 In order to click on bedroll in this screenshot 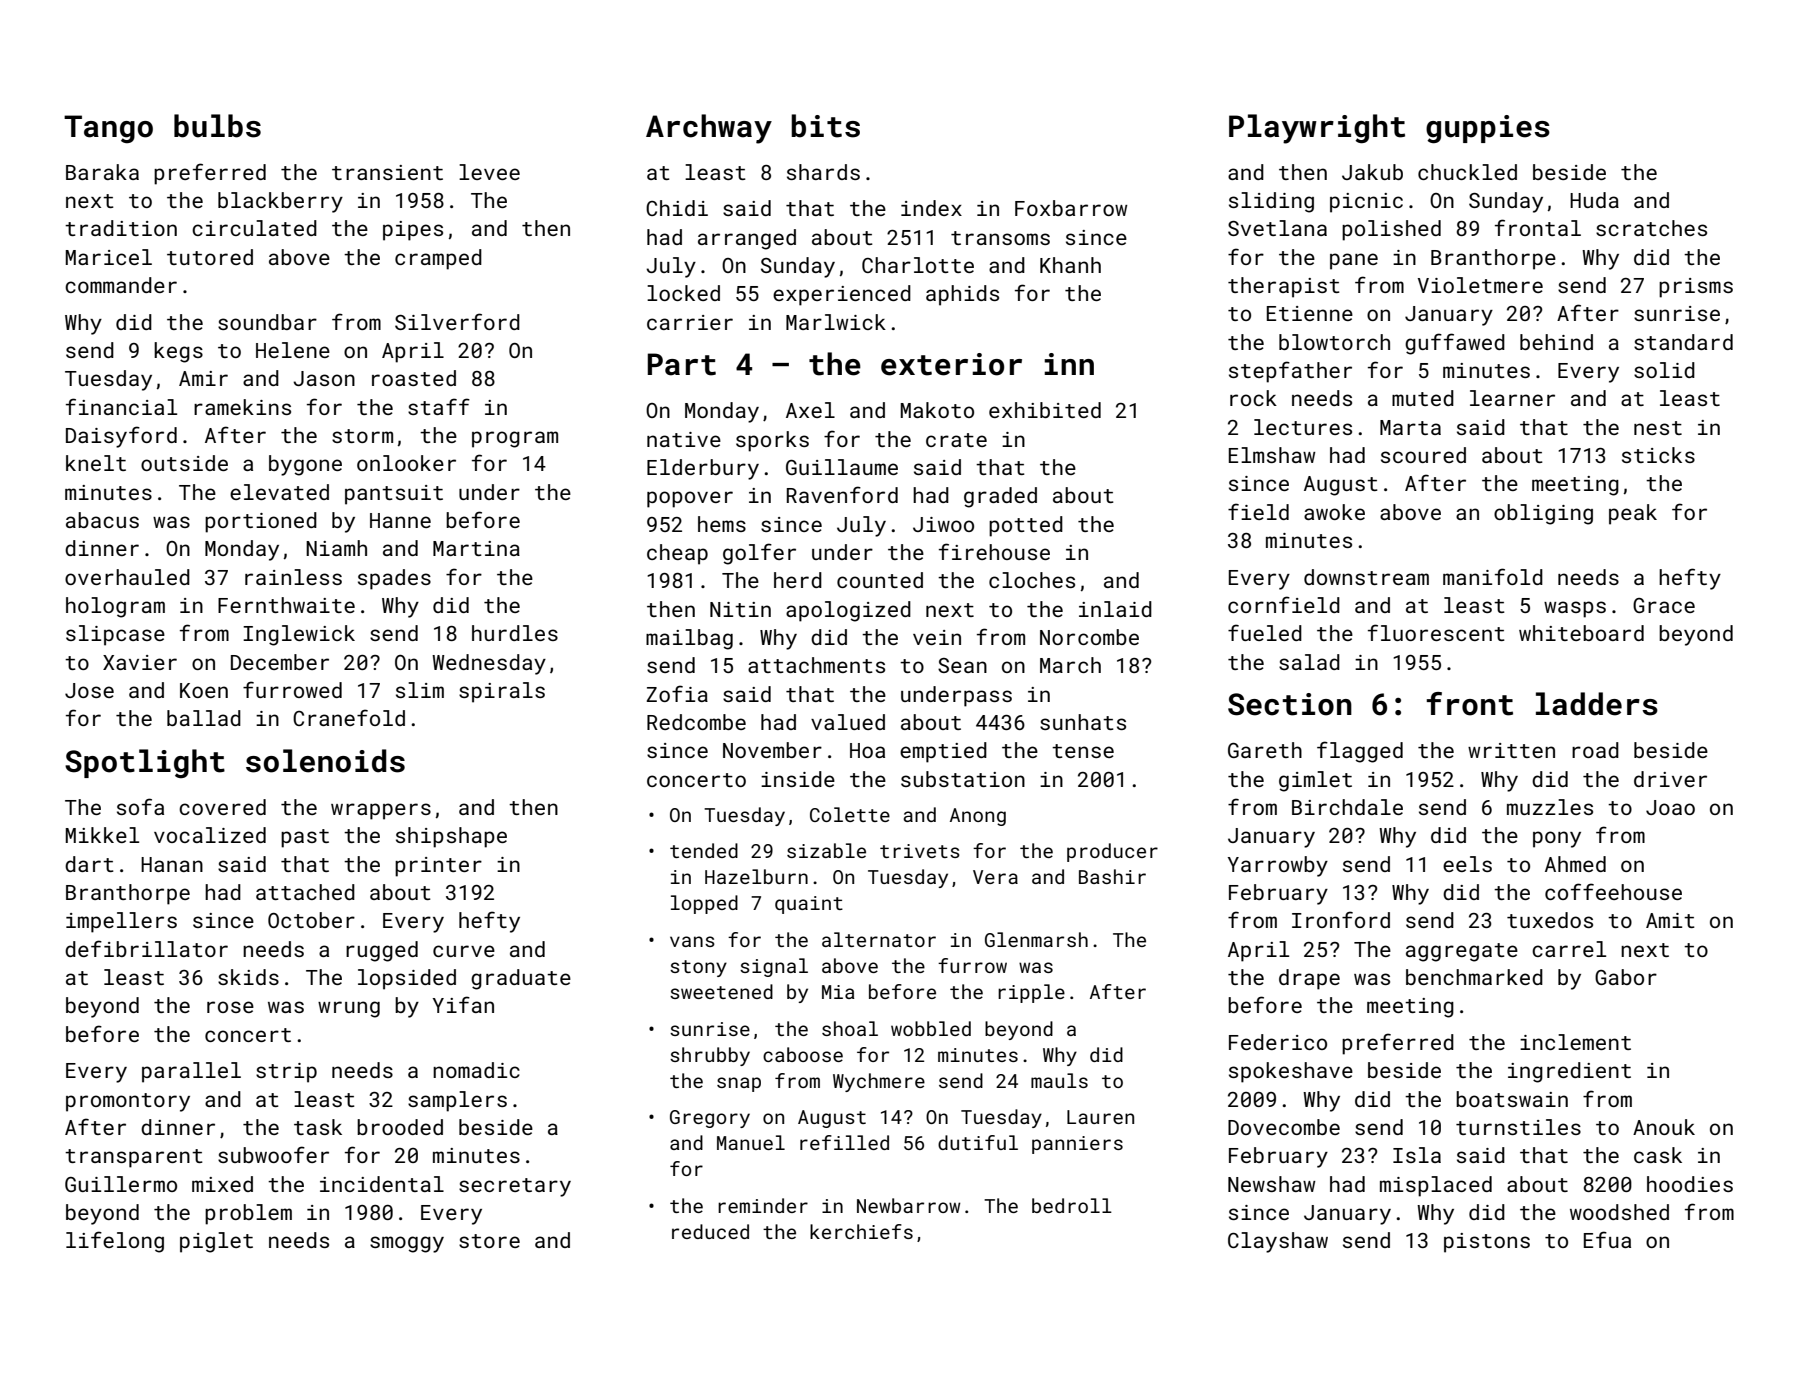, I will do `click(1072, 1205)`.
